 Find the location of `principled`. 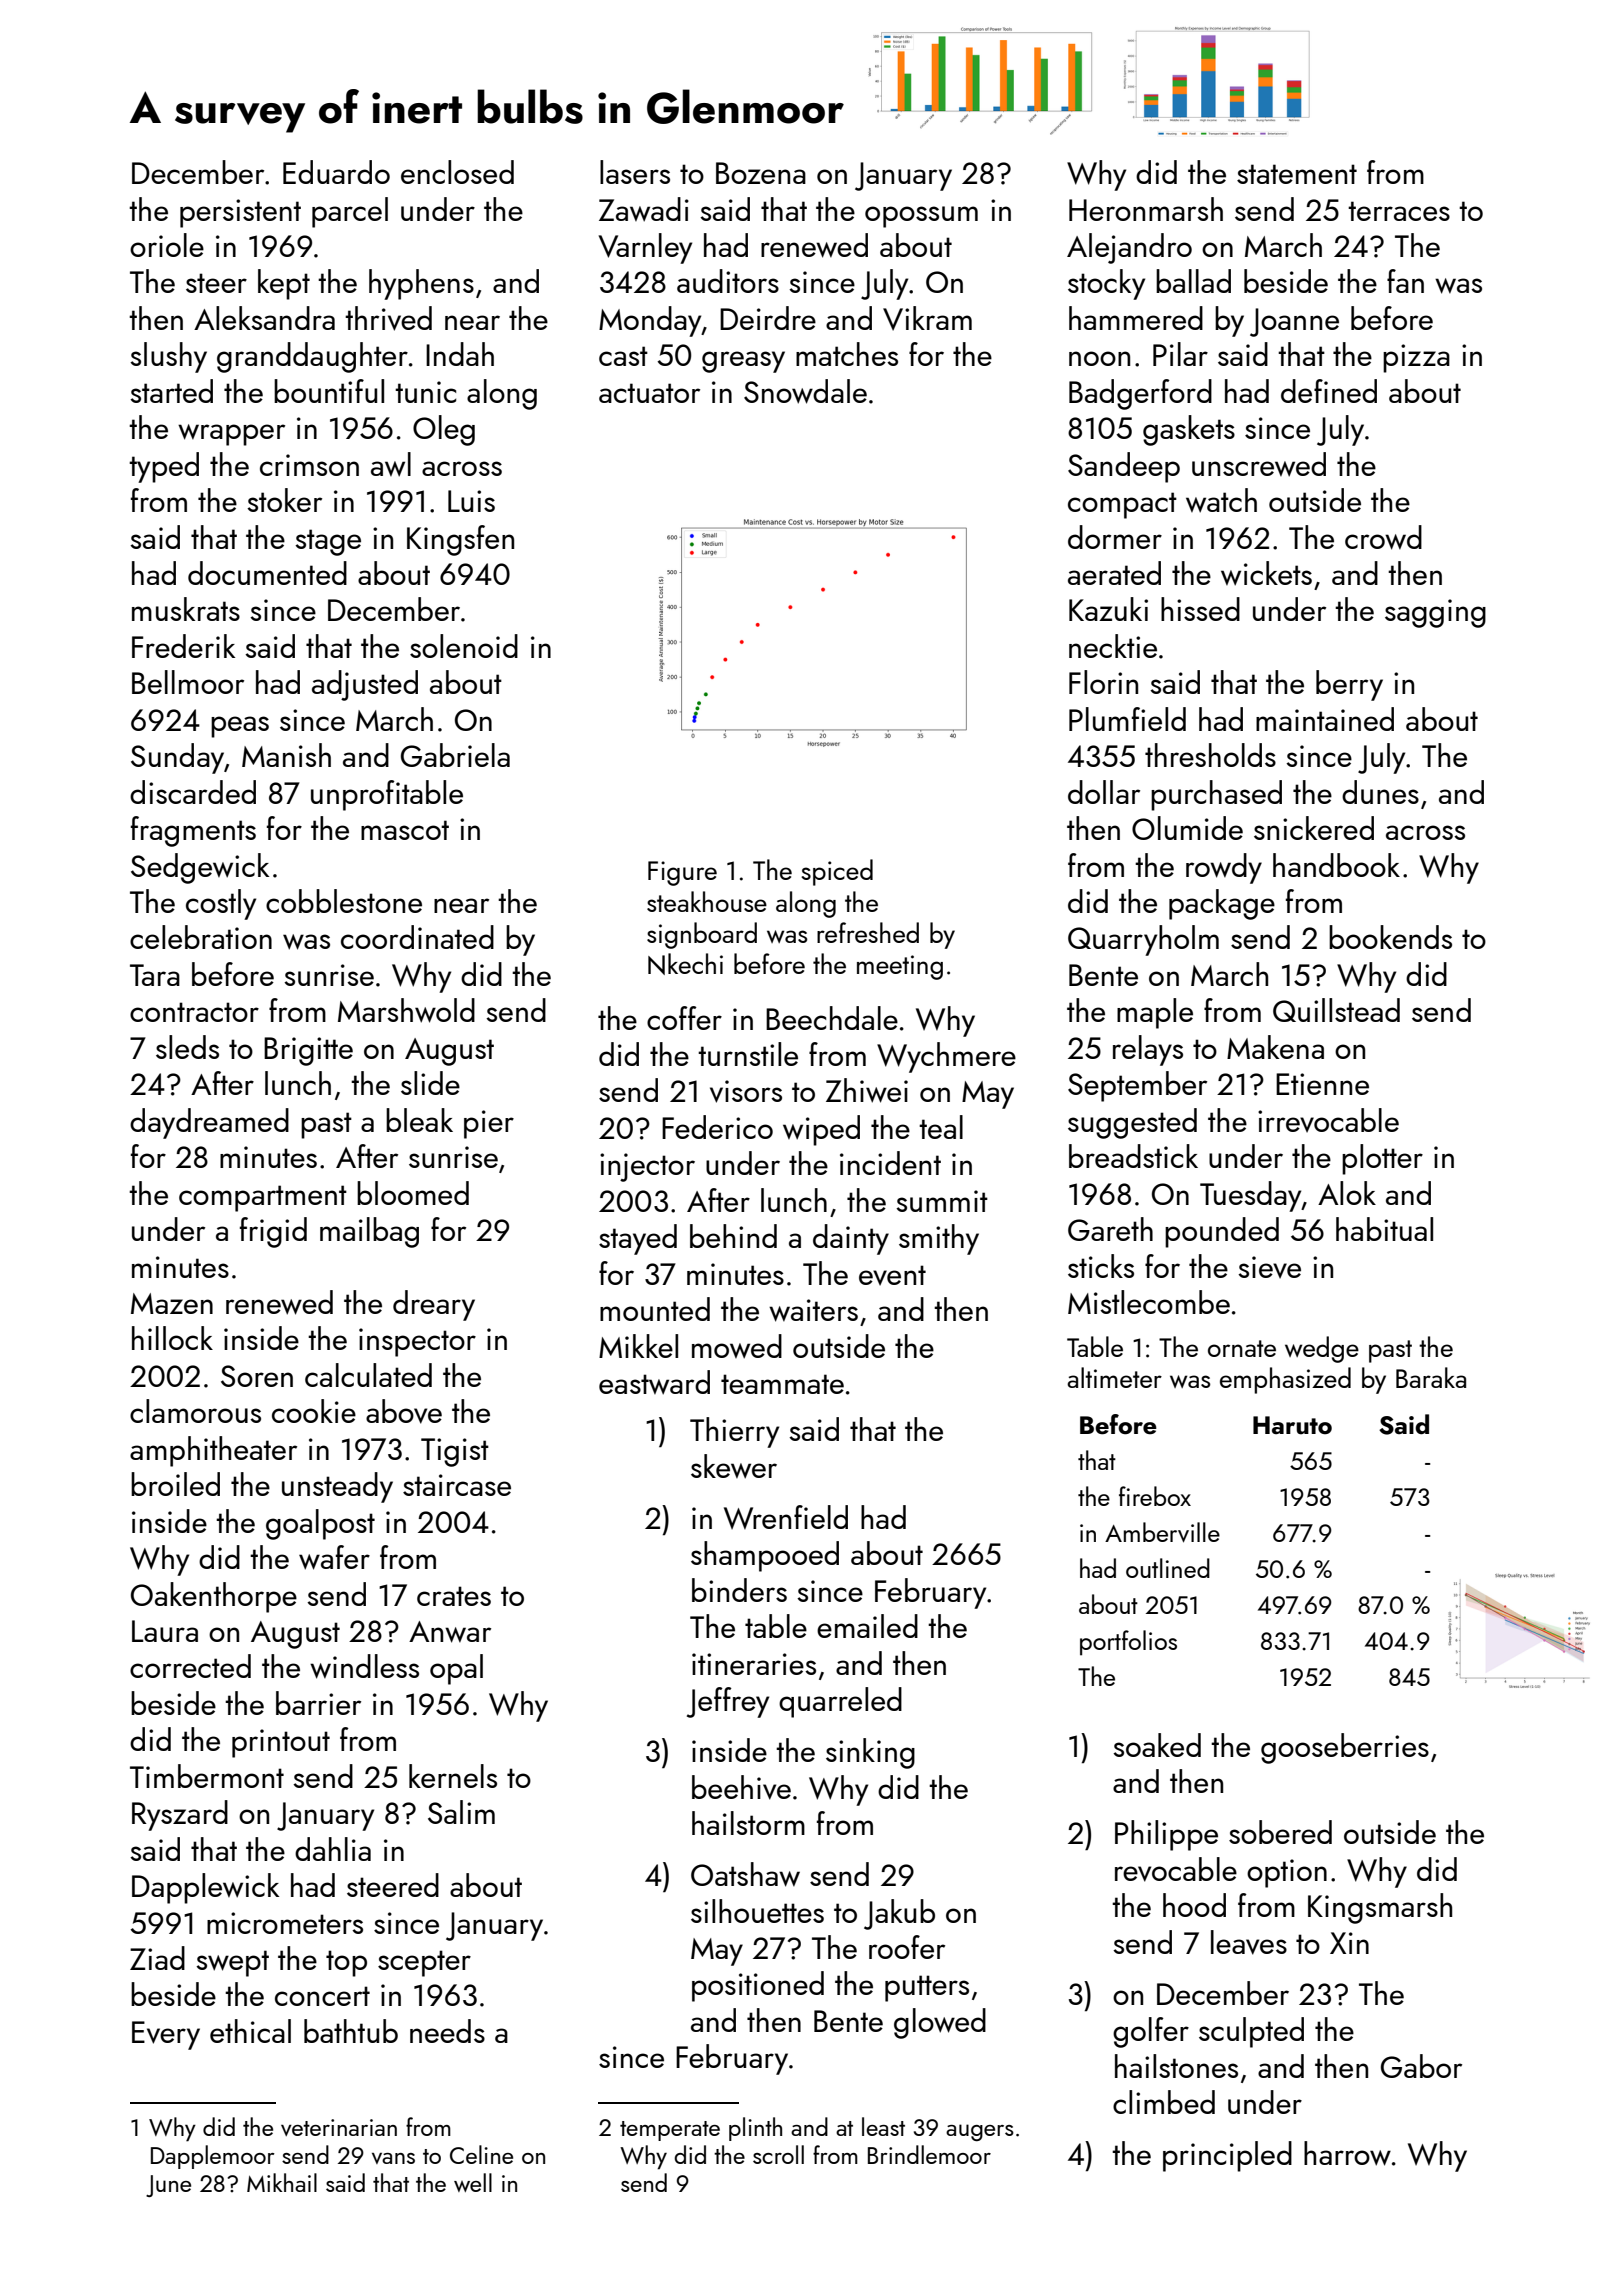

principled is located at coordinates (1227, 2156).
